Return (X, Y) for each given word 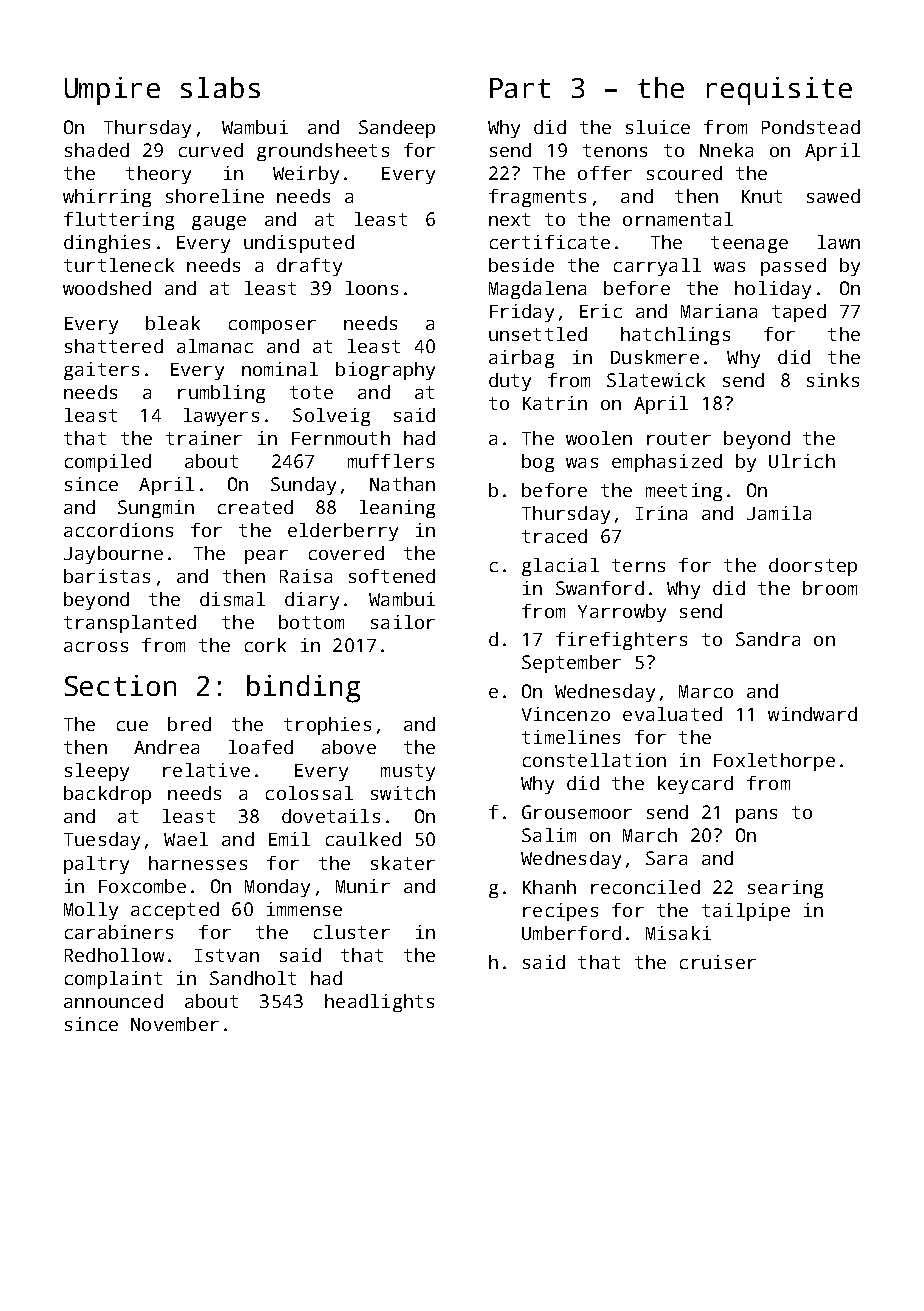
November (175, 1024)
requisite (779, 91)
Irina (661, 513)
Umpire (112, 91)
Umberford (571, 933)
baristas (107, 576)
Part (520, 88)
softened (392, 576)
